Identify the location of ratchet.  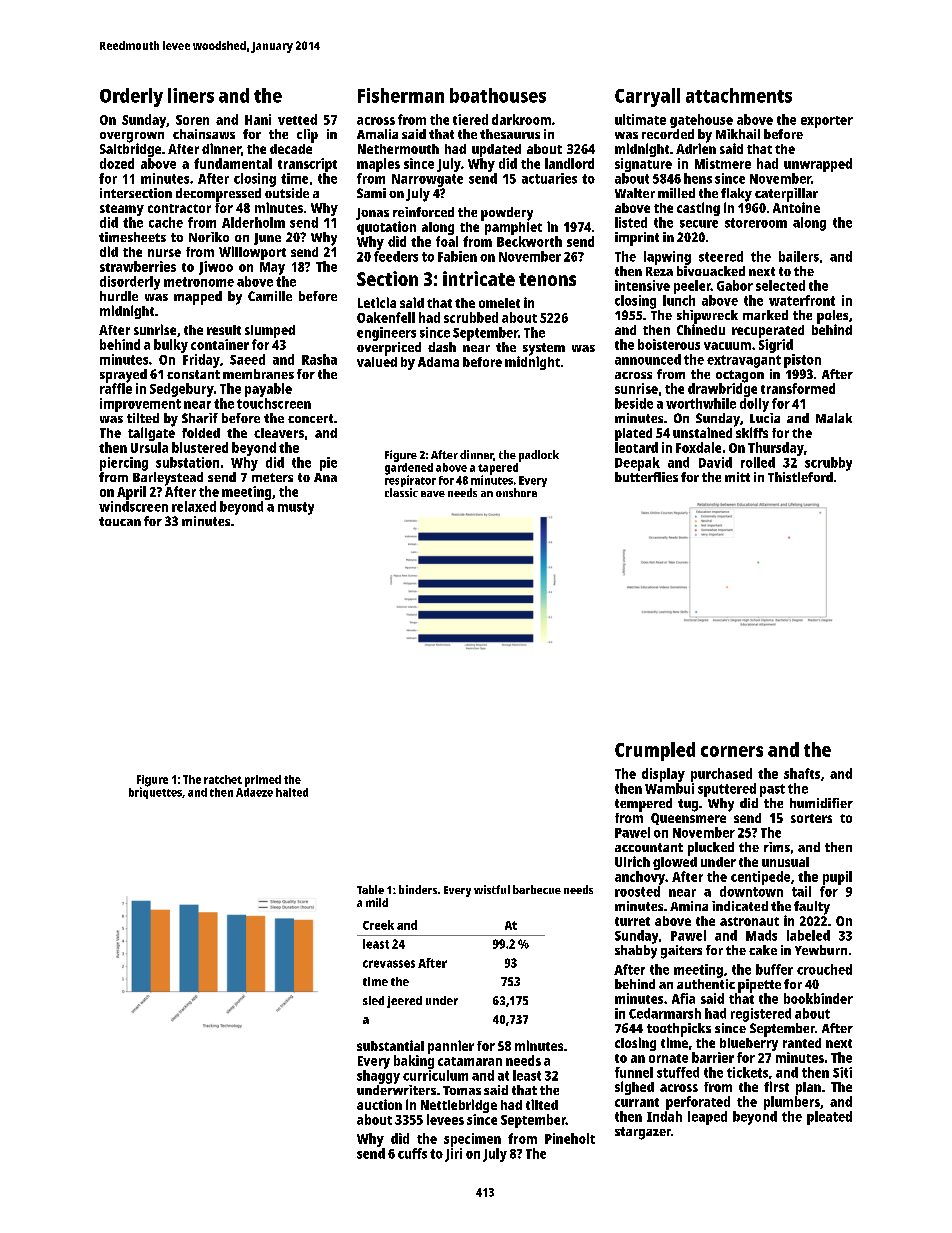
(223, 779).
